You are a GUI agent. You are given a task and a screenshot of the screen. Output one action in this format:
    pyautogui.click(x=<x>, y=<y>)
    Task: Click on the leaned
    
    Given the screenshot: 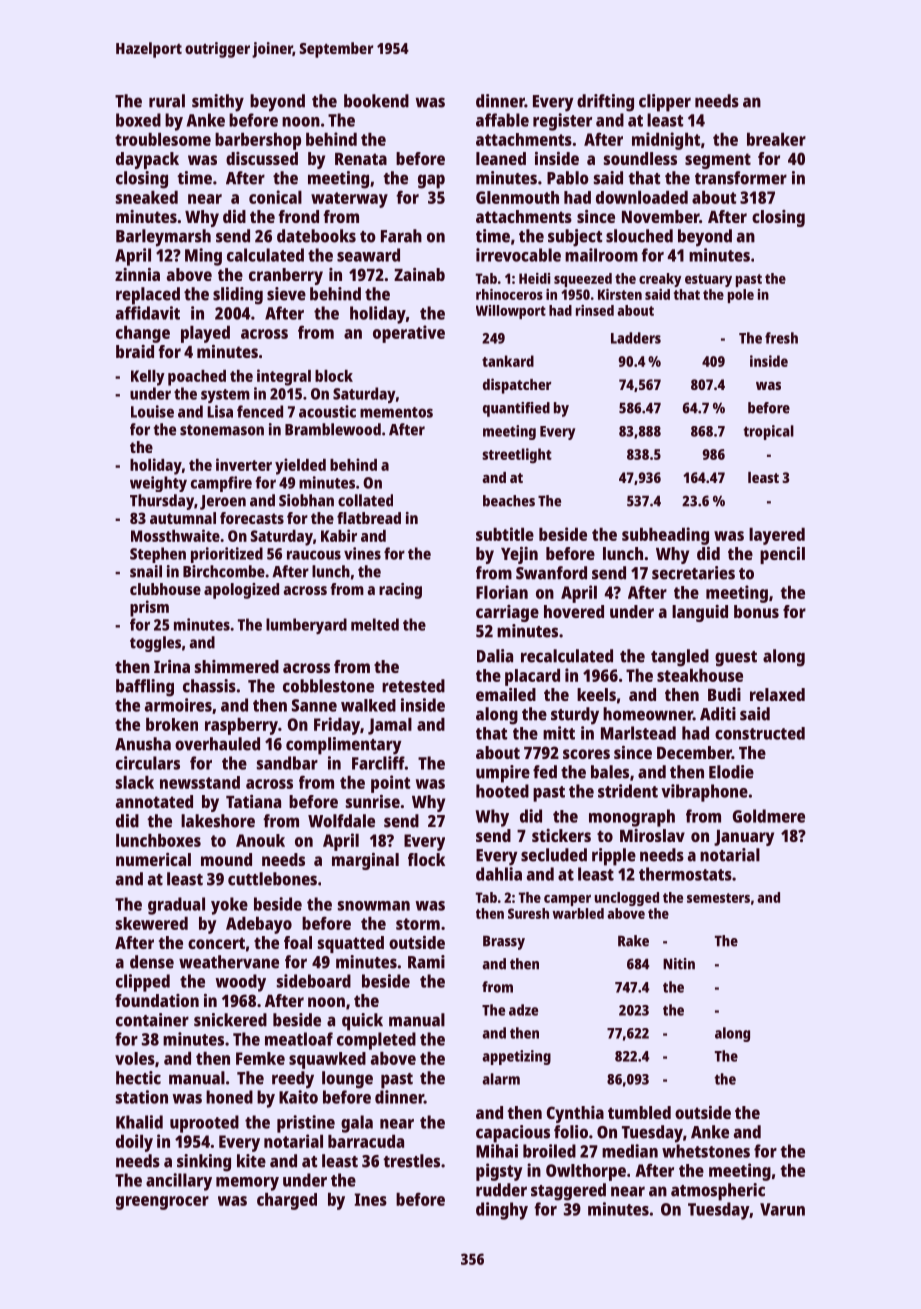 What is the action you would take?
    pyautogui.click(x=501, y=158)
